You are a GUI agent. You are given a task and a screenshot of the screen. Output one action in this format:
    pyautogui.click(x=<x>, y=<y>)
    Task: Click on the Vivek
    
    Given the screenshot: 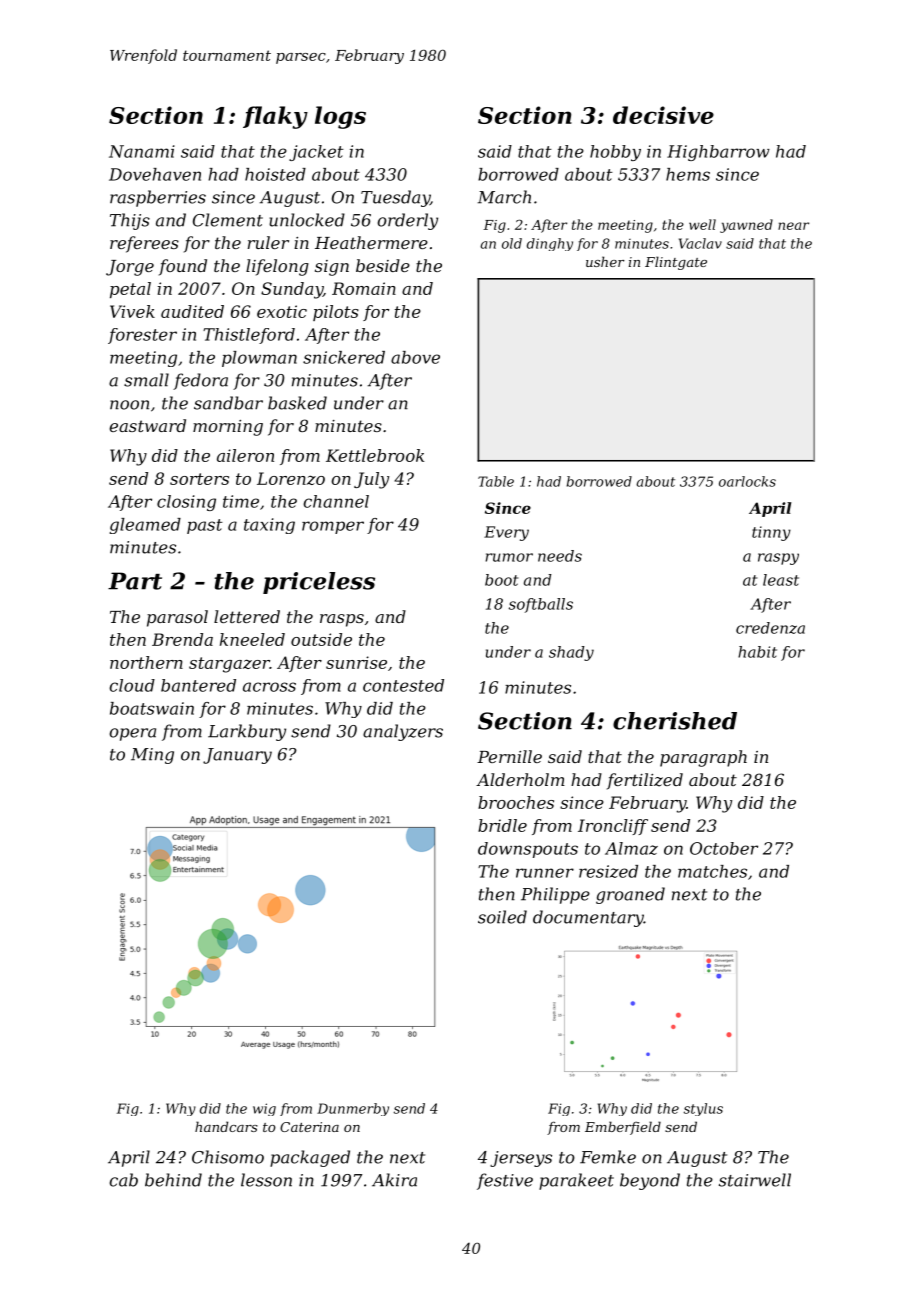 What is the action you would take?
    pyautogui.click(x=132, y=311)
